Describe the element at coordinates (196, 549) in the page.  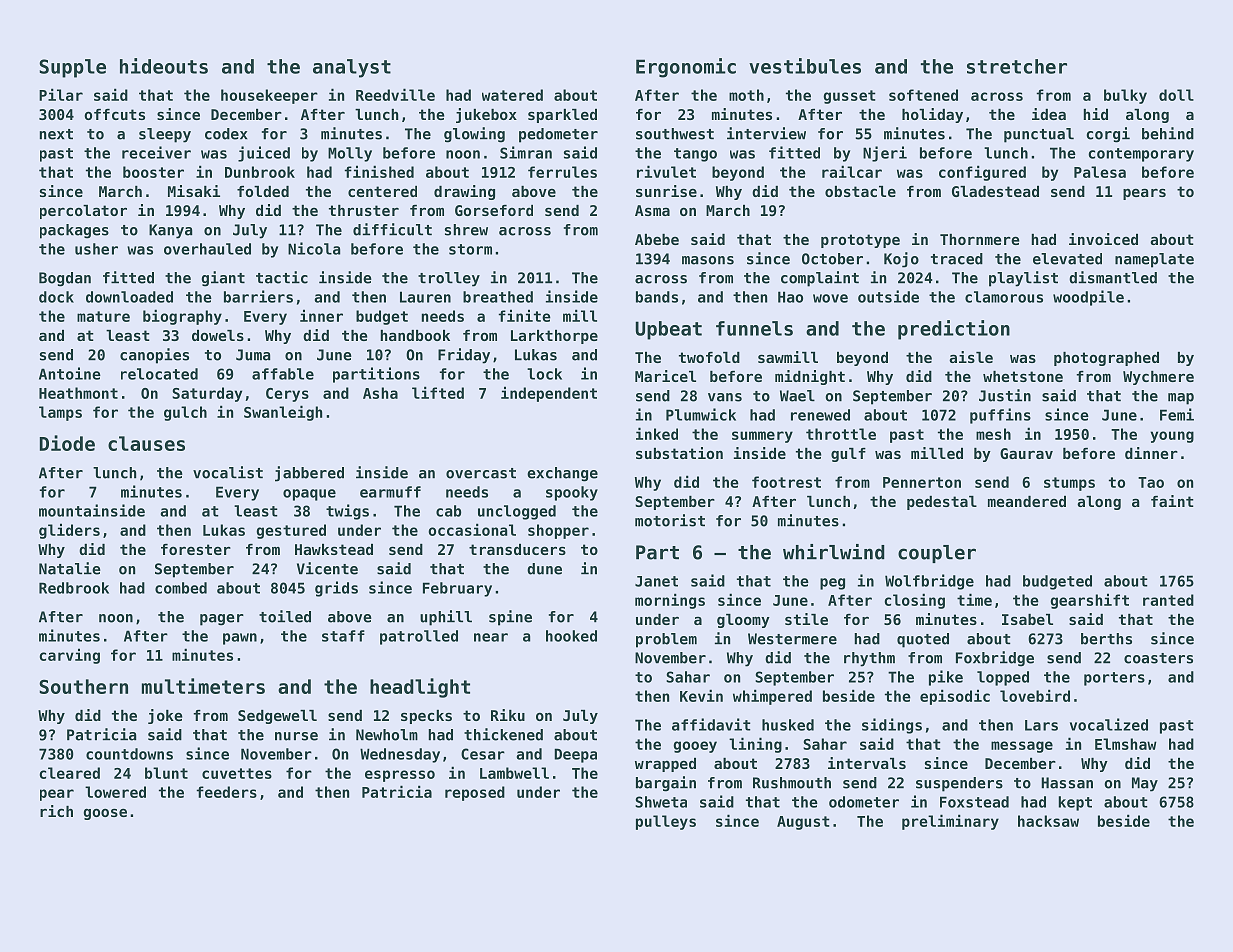
I see `forester` at that location.
